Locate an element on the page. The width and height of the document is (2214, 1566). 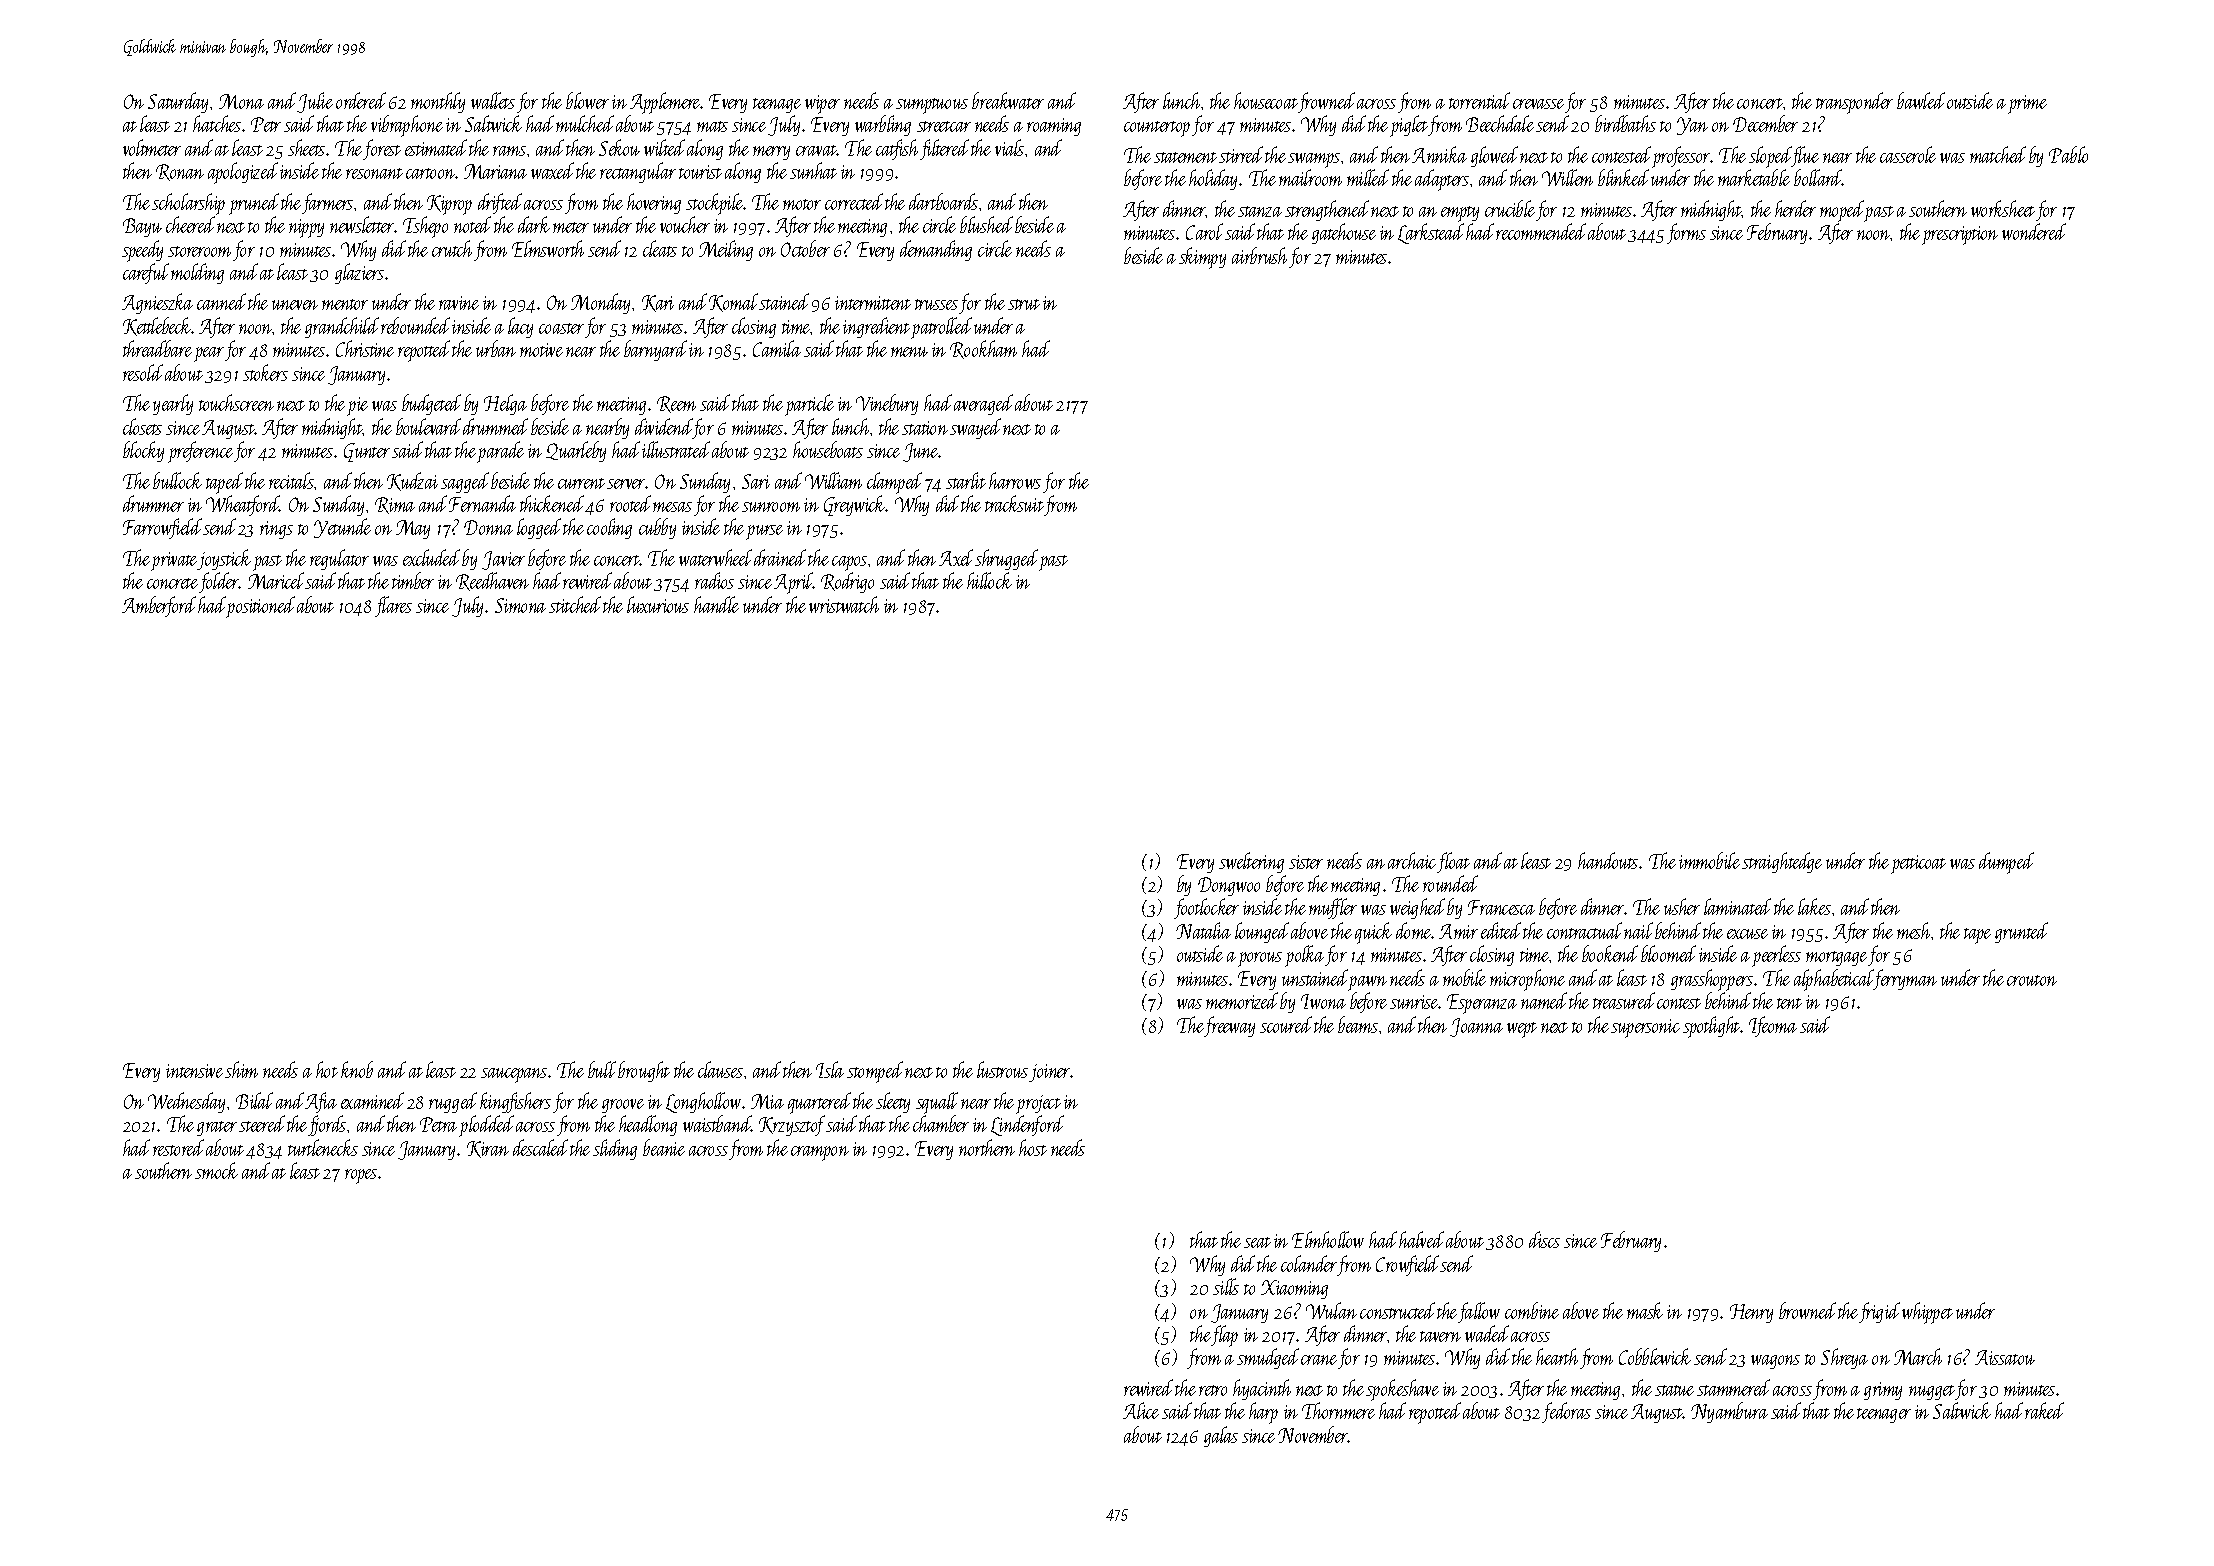
harrows is located at coordinates (1015, 480).
